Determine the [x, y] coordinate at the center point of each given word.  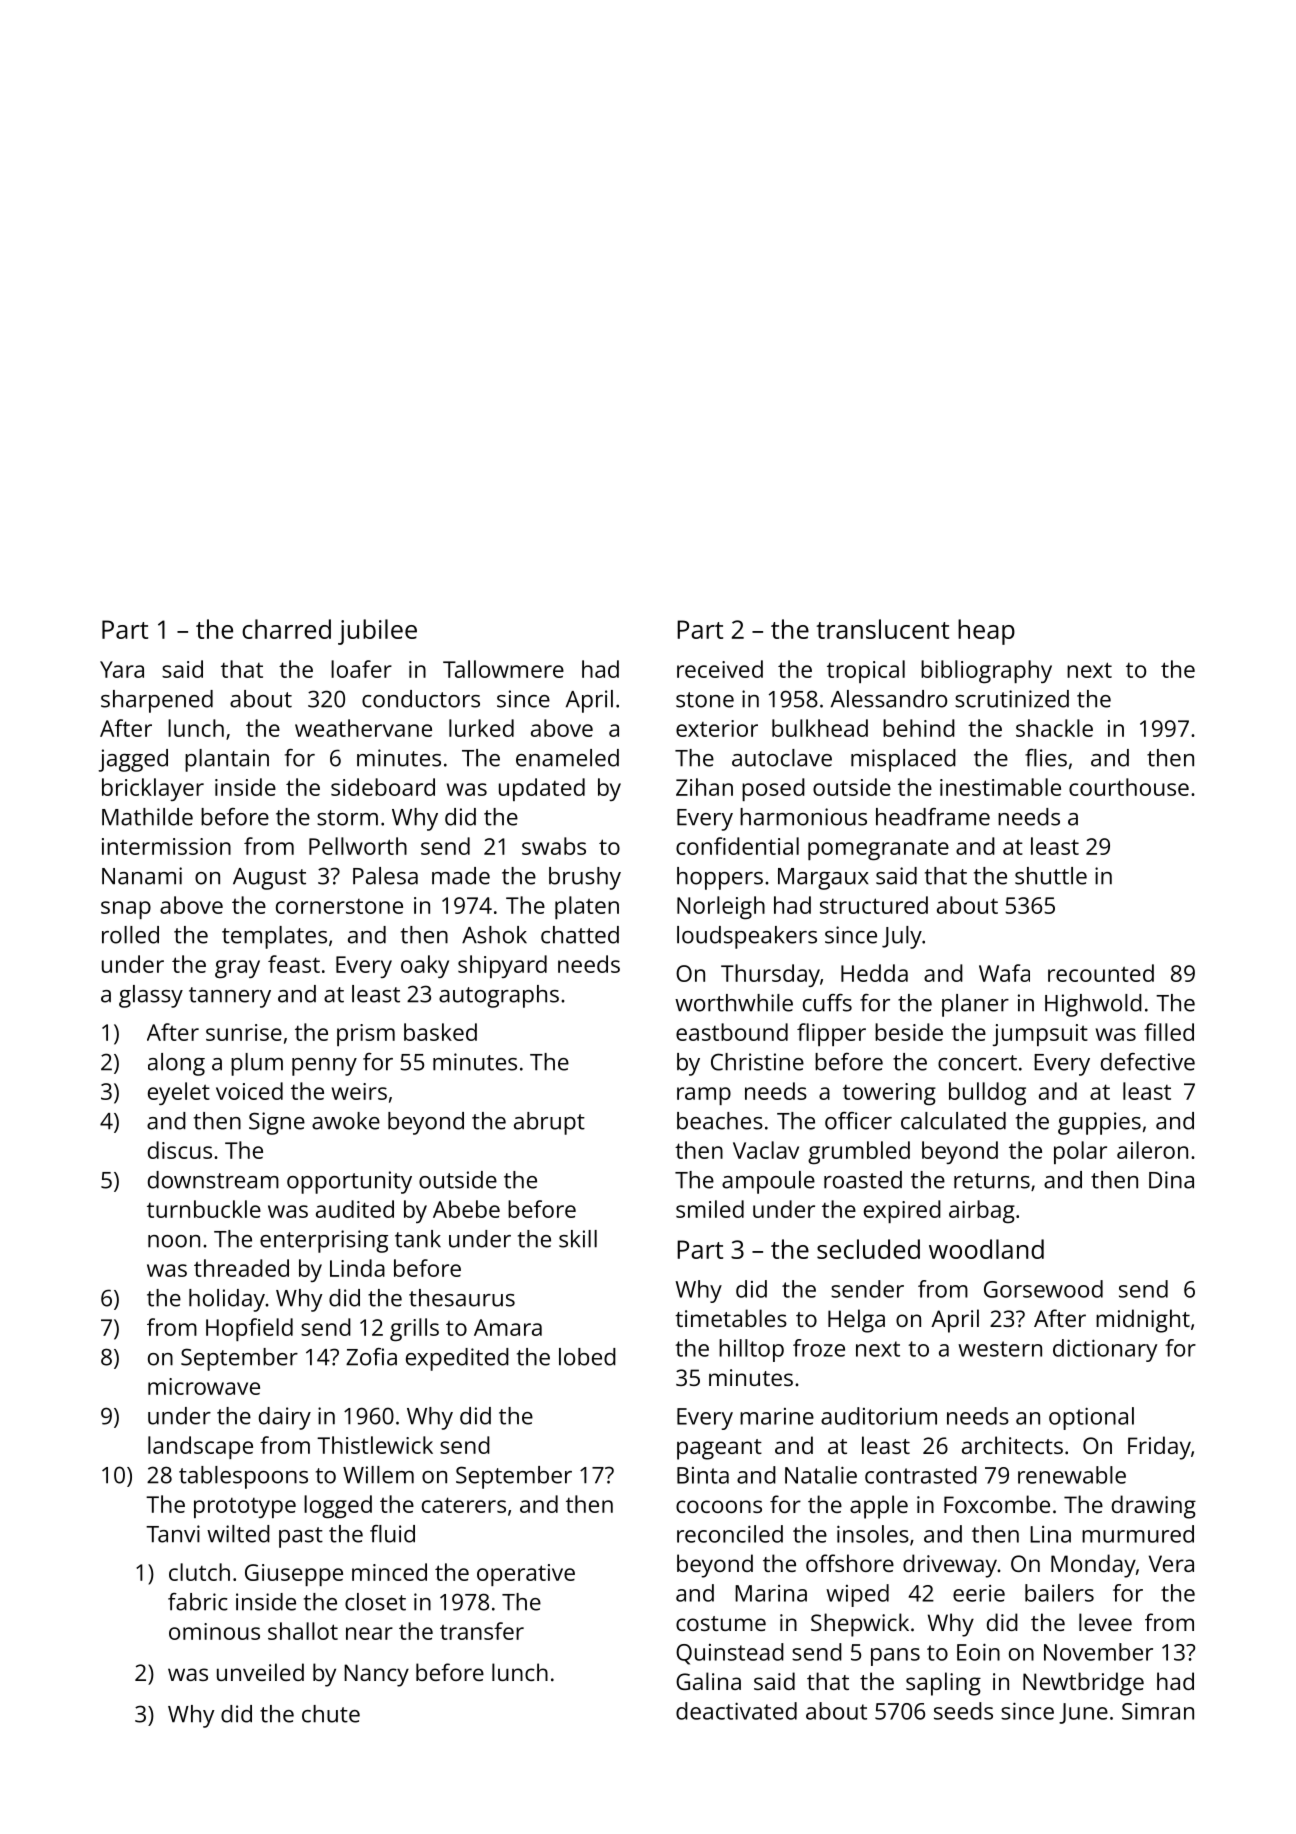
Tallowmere [503, 669]
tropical [866, 671]
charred [286, 629]
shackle [1054, 728]
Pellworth [358, 846]
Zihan [704, 787]
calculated [953, 1121]
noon [174, 1241]
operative [526, 1575]
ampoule [768, 1182]
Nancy [376, 1675]
